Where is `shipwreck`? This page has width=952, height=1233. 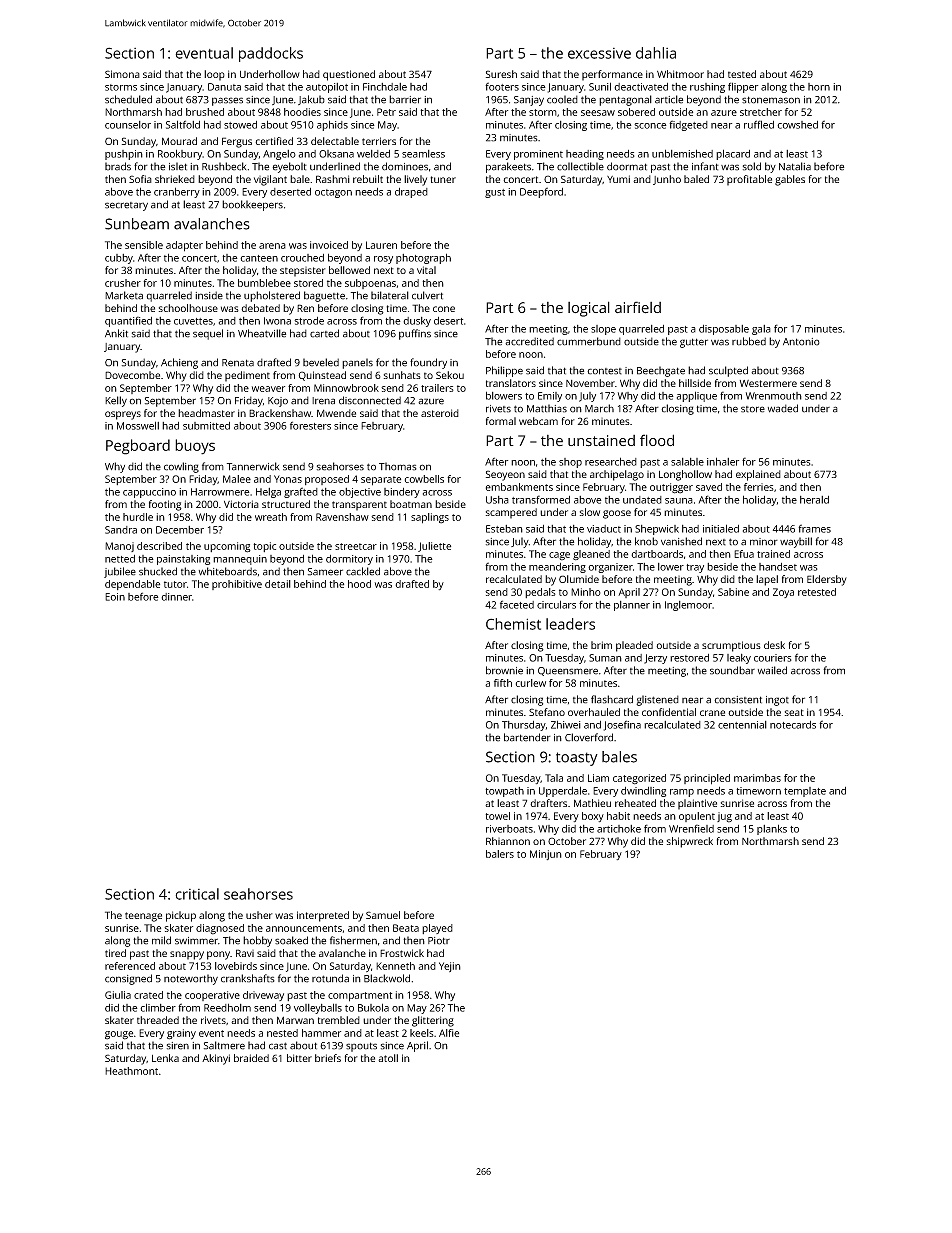 shipwreck is located at coordinates (690, 842).
